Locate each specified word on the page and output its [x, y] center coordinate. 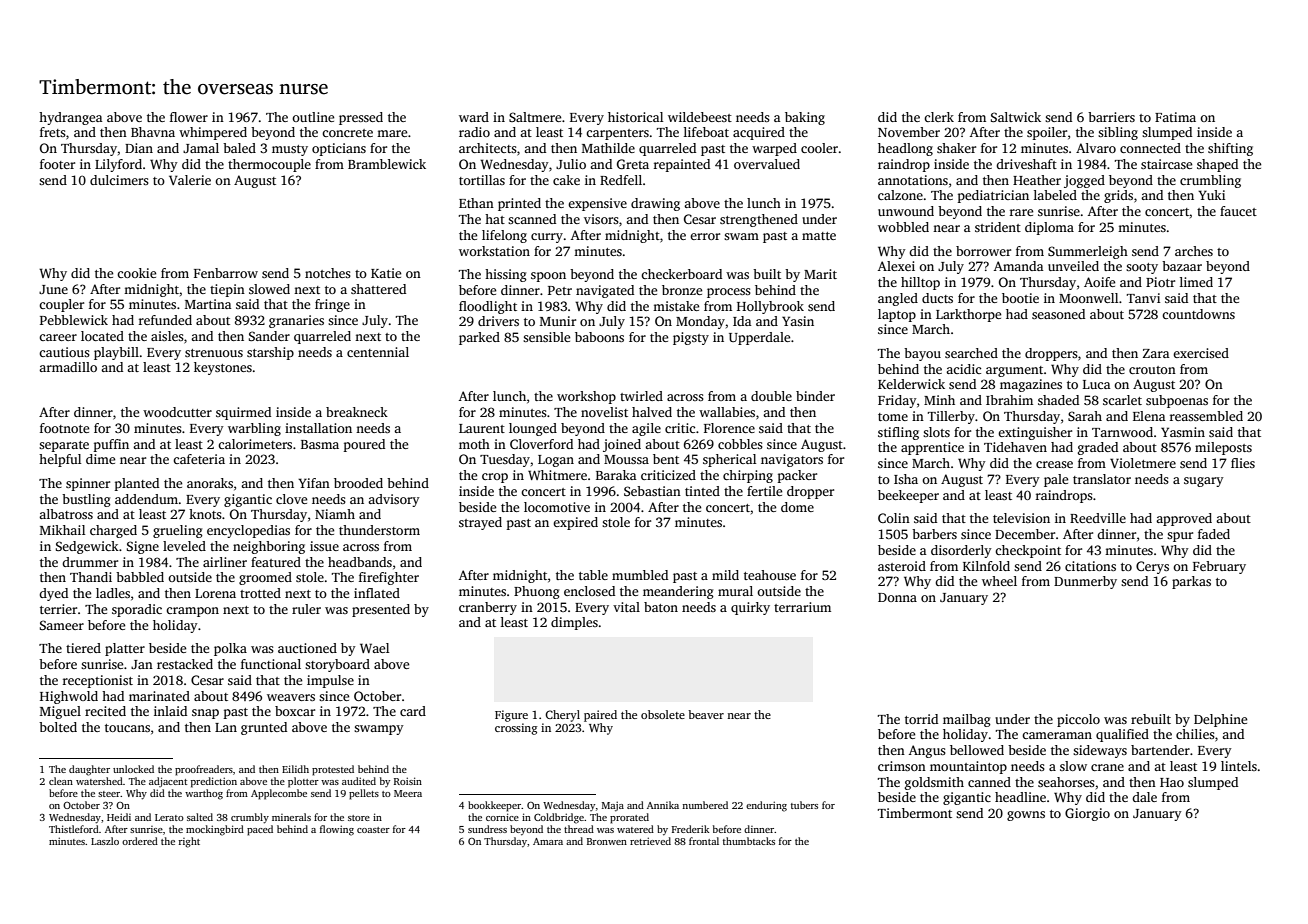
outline [313, 117]
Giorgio [1087, 814]
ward [474, 117]
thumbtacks [749, 841]
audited [359, 781]
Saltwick [1016, 117]
